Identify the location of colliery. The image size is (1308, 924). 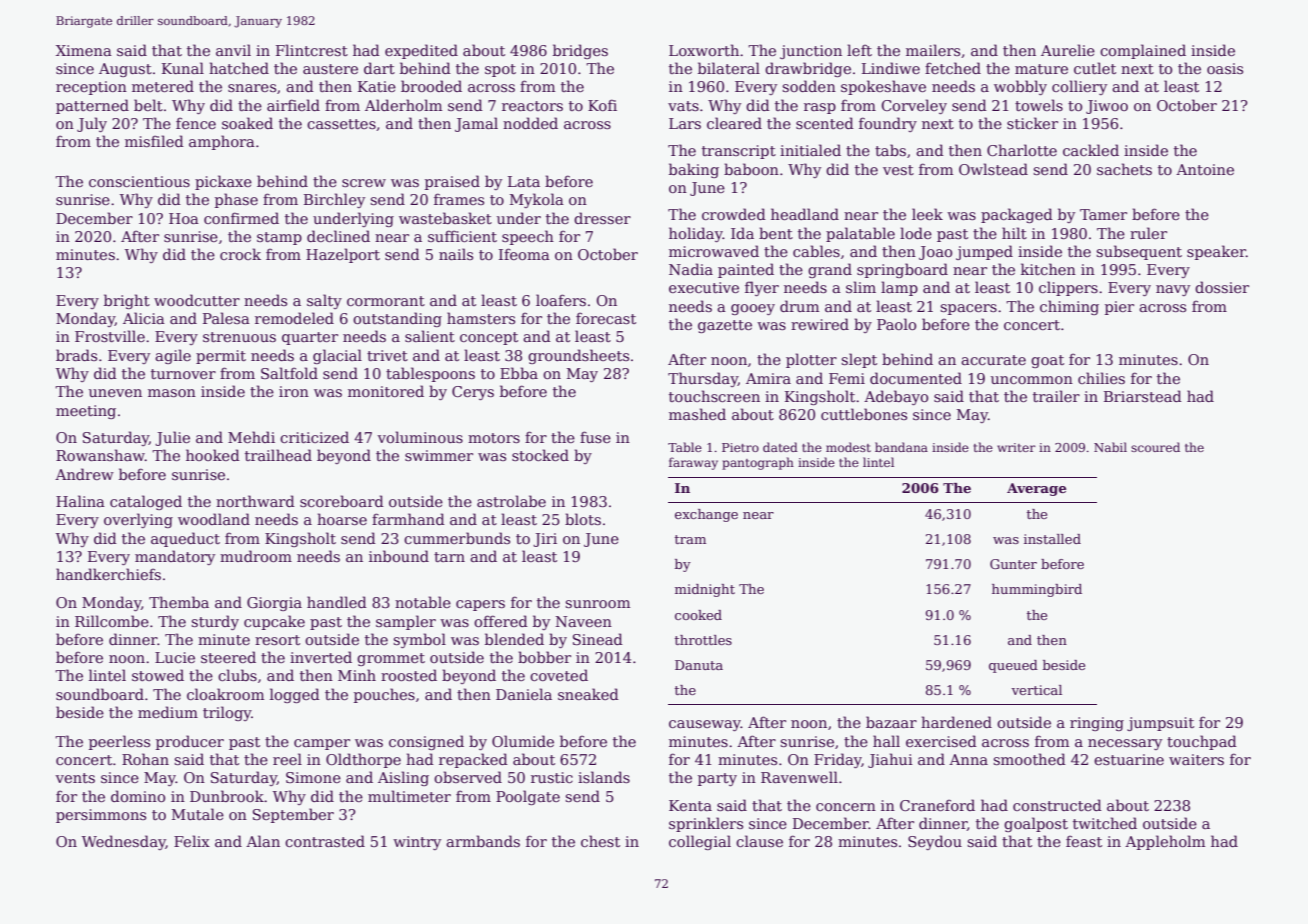
(1079, 87).
